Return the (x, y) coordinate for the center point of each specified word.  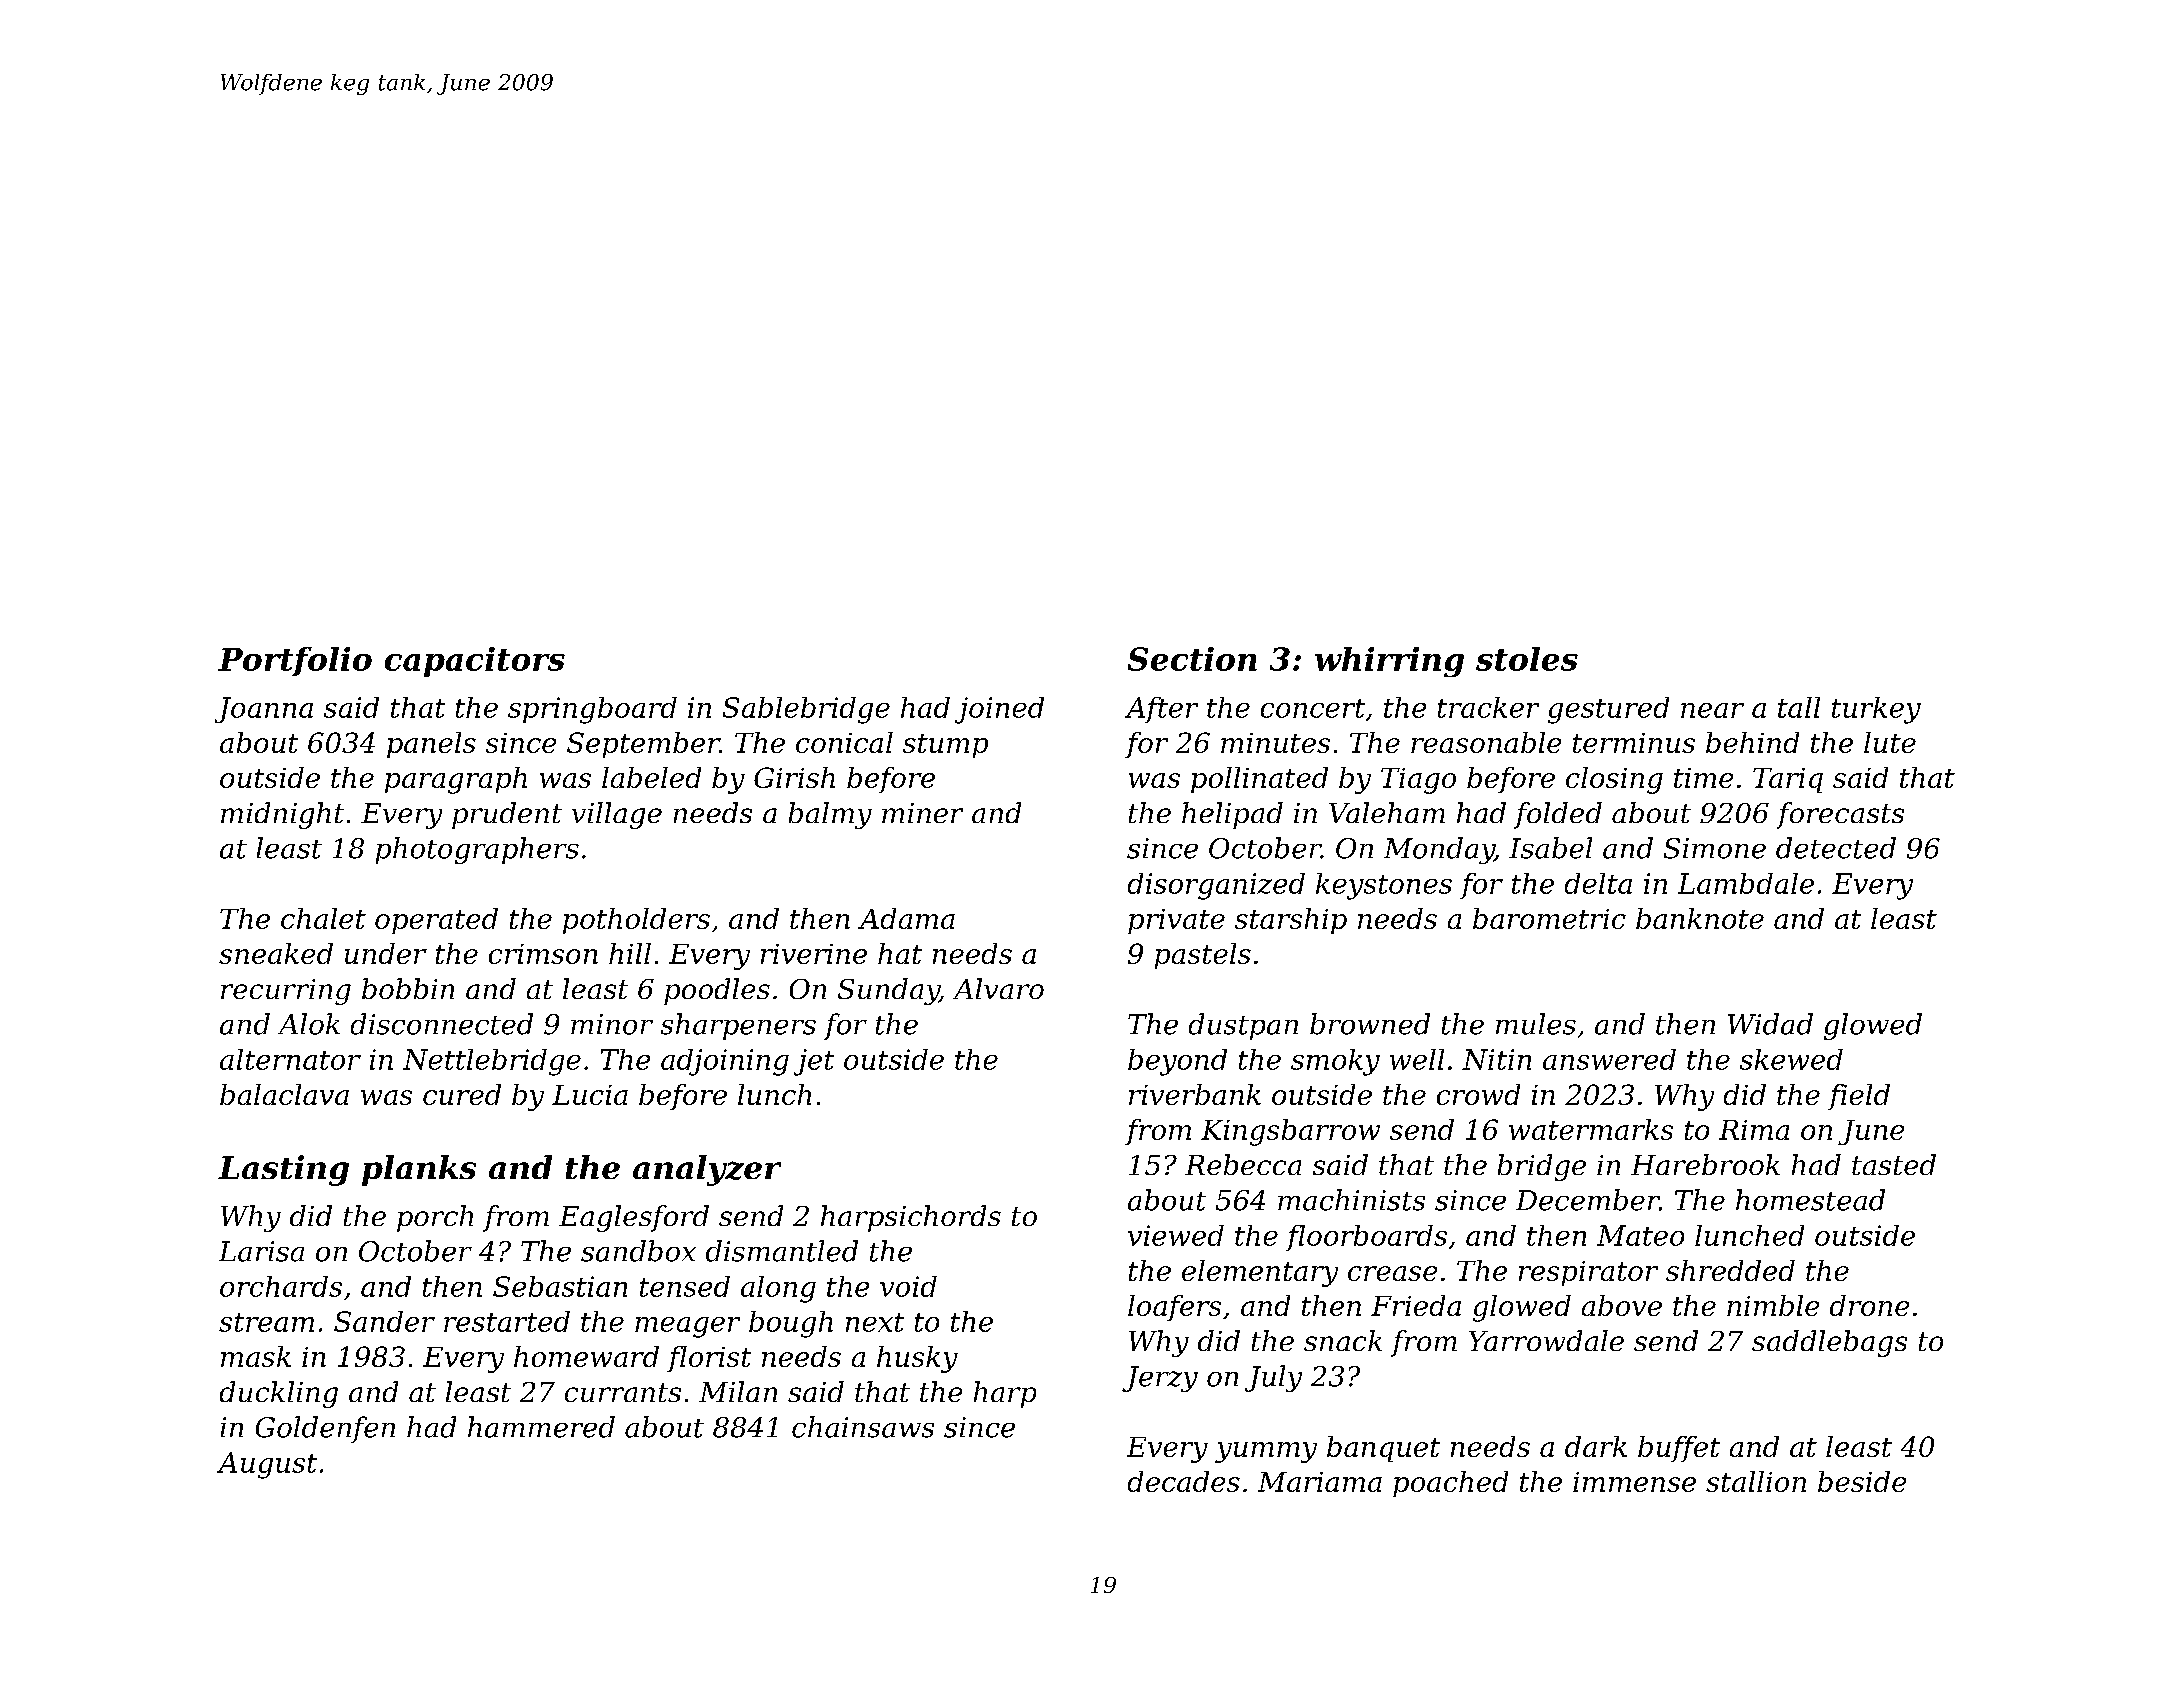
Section (1192, 659)
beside (1862, 1481)
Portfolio (295, 661)
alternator (290, 1059)
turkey (1876, 710)
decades (1184, 1481)
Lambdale (1746, 883)
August (267, 1465)
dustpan (1243, 1026)
